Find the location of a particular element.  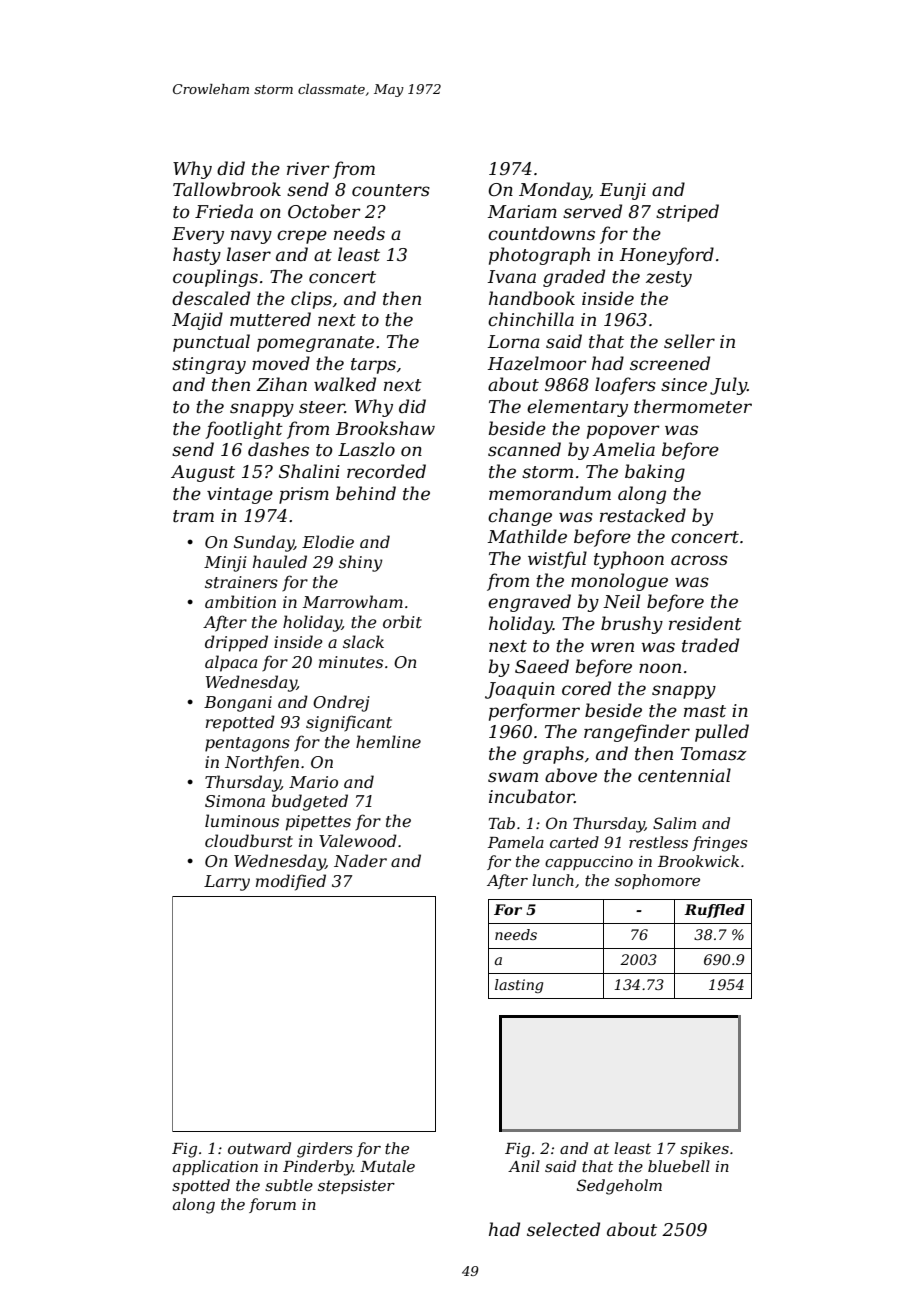

repotted is located at coordinates (240, 723).
